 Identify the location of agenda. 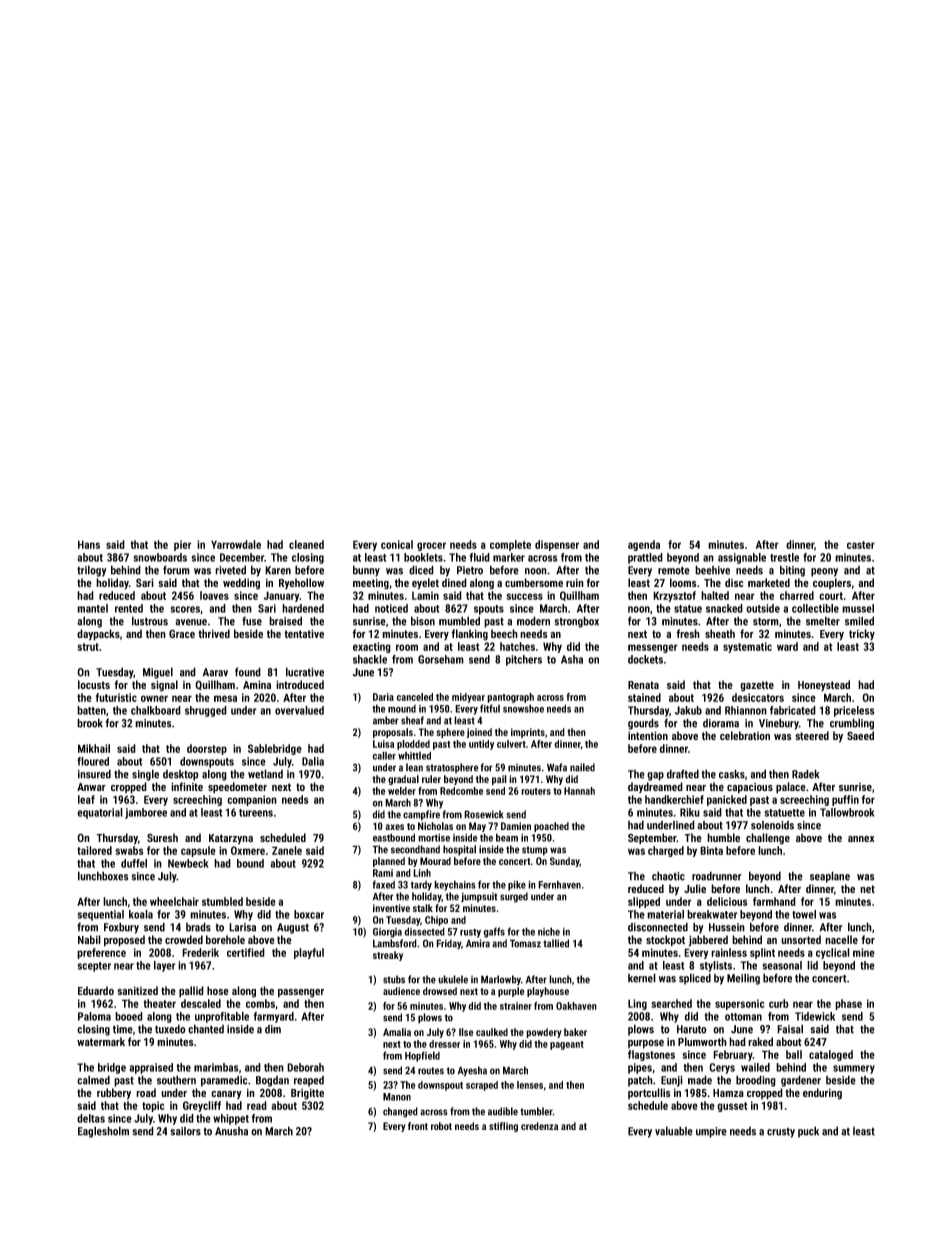
(644, 545).
